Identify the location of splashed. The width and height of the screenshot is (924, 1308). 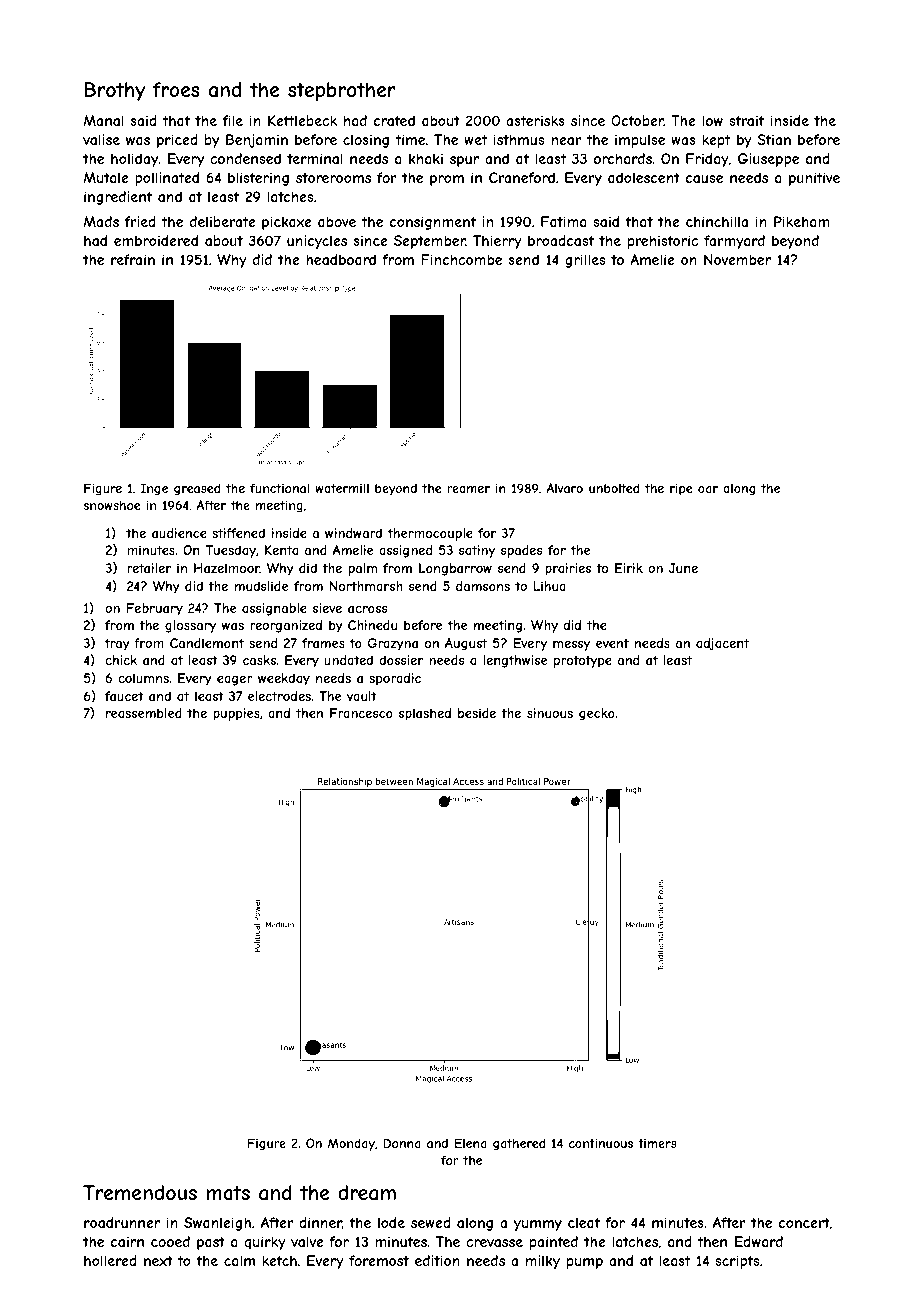
(425, 714).
